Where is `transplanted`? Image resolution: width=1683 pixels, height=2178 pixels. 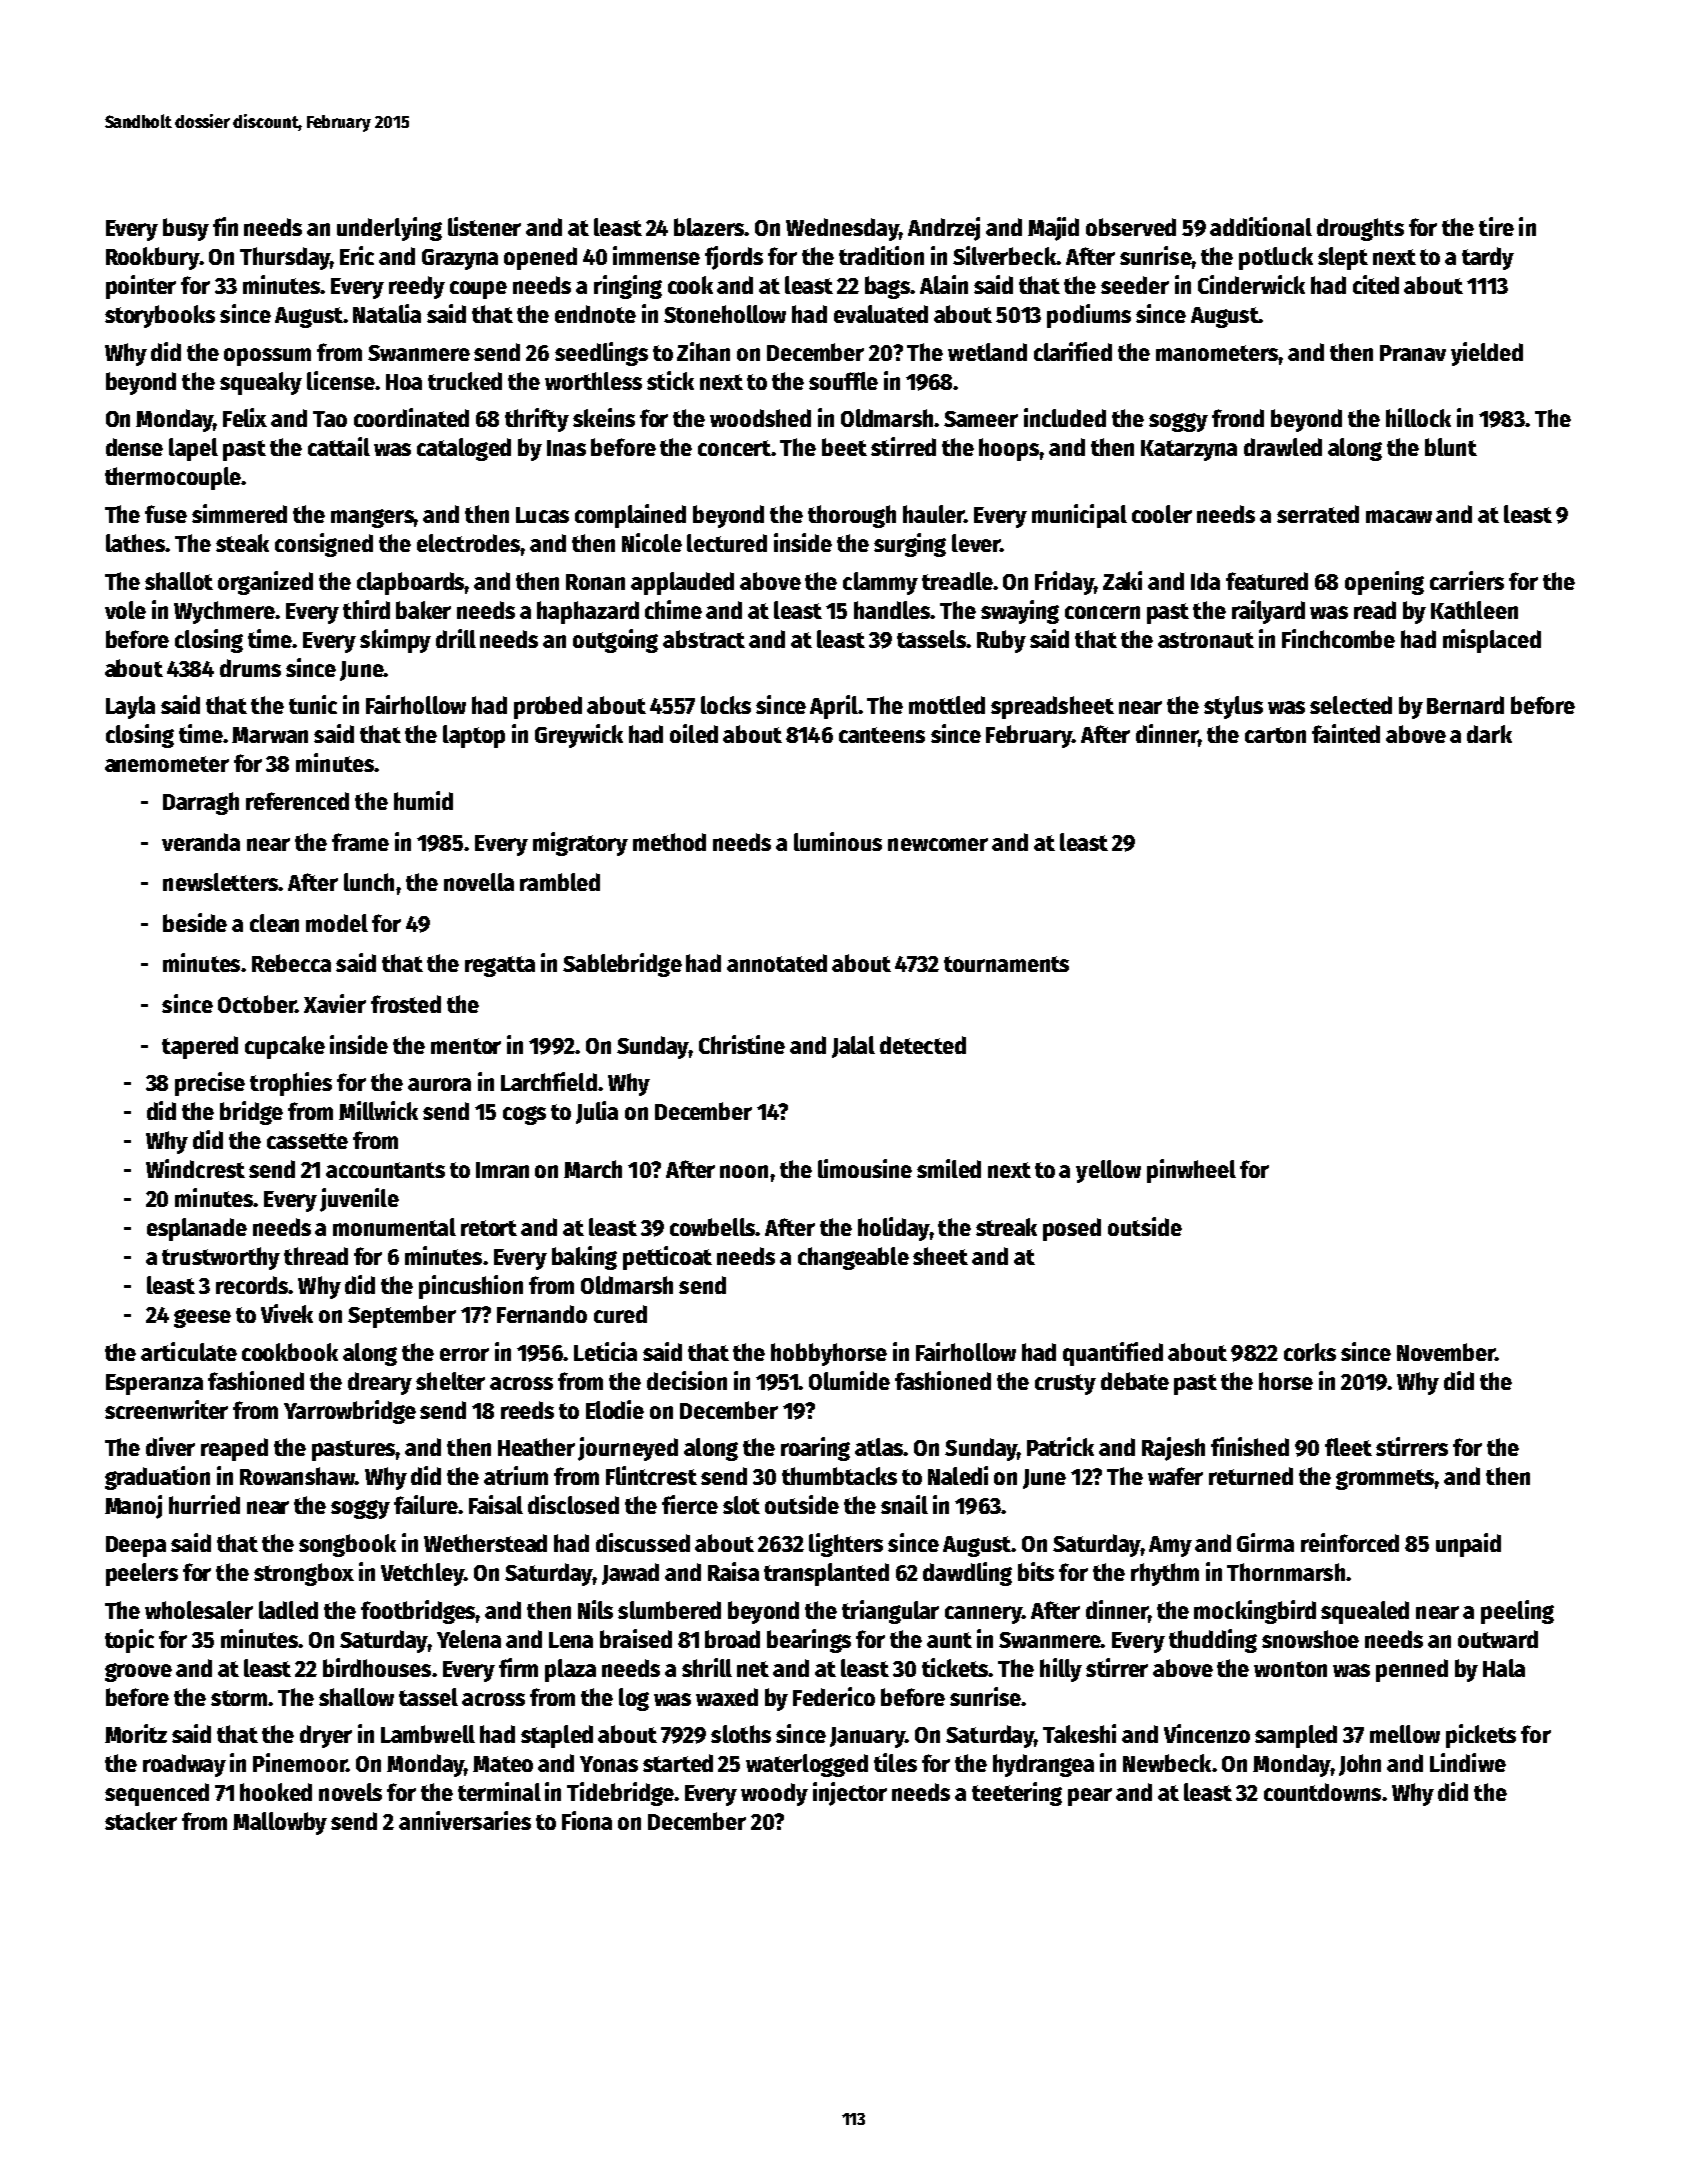 transplanted is located at coordinates (826, 1574).
